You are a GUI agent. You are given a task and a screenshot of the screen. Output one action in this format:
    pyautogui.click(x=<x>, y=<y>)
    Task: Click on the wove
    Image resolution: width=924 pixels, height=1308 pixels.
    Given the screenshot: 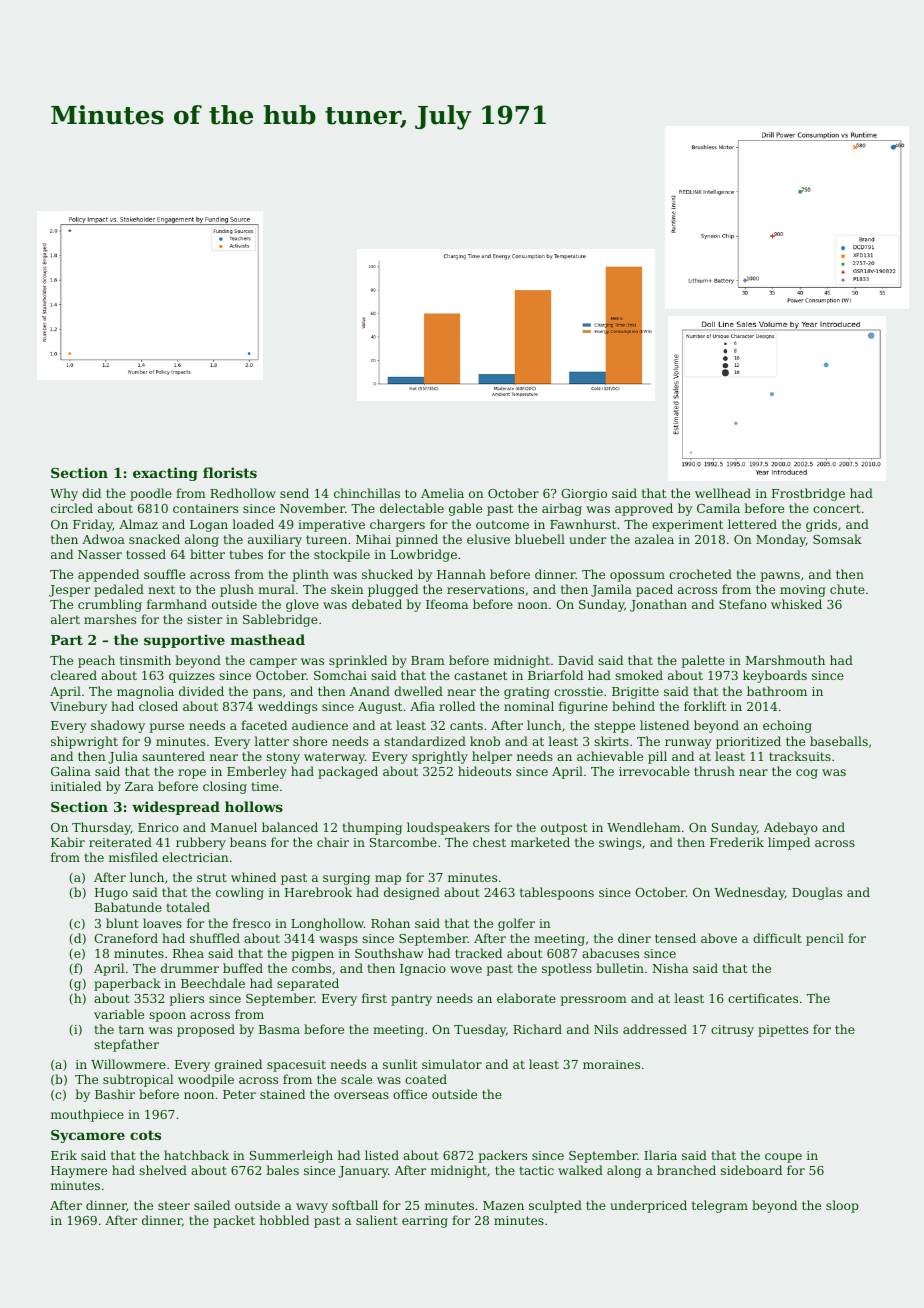 What is the action you would take?
    pyautogui.click(x=466, y=969)
